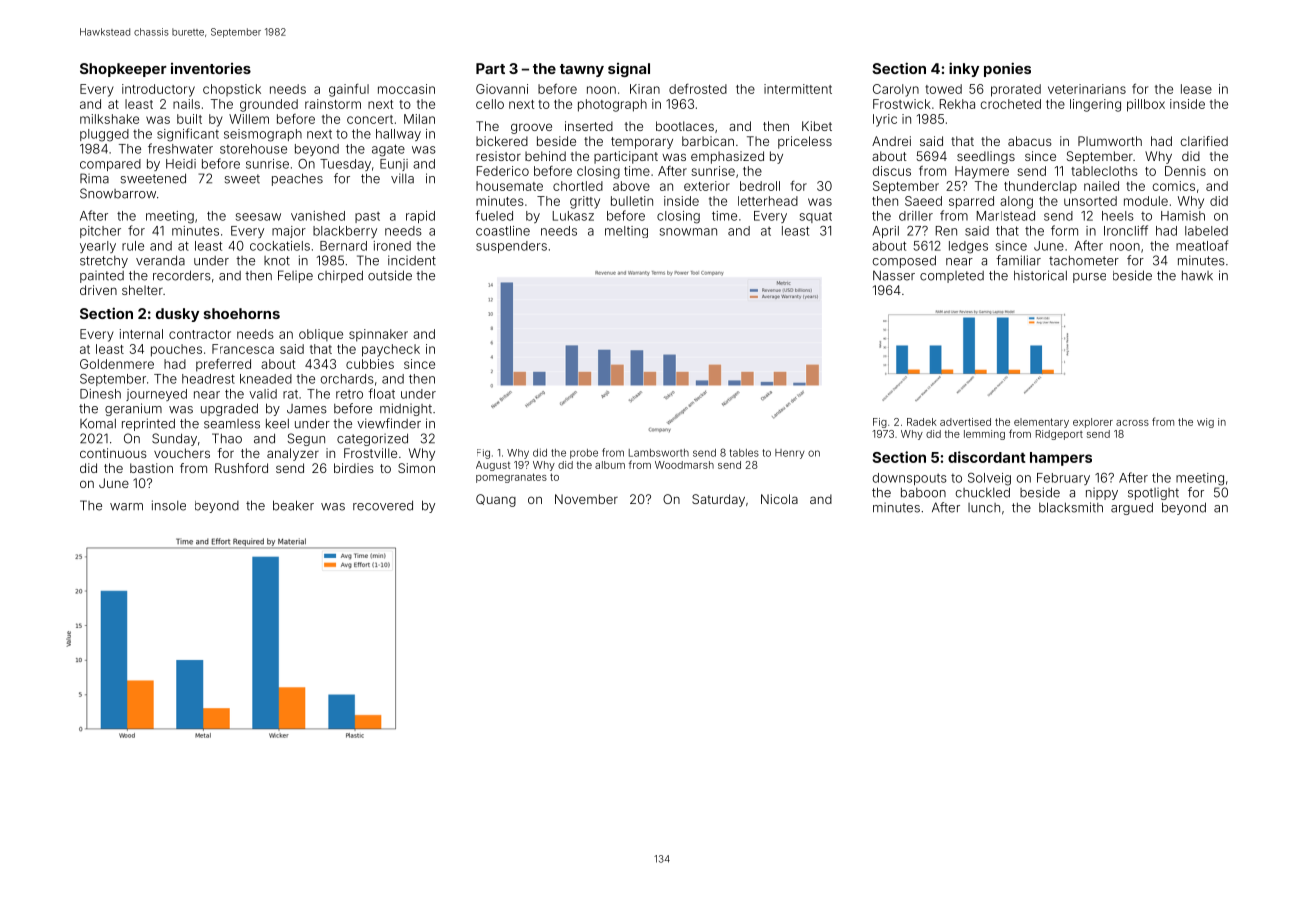  Describe the element at coordinates (211, 68) in the screenshot. I see `inventories` at that location.
